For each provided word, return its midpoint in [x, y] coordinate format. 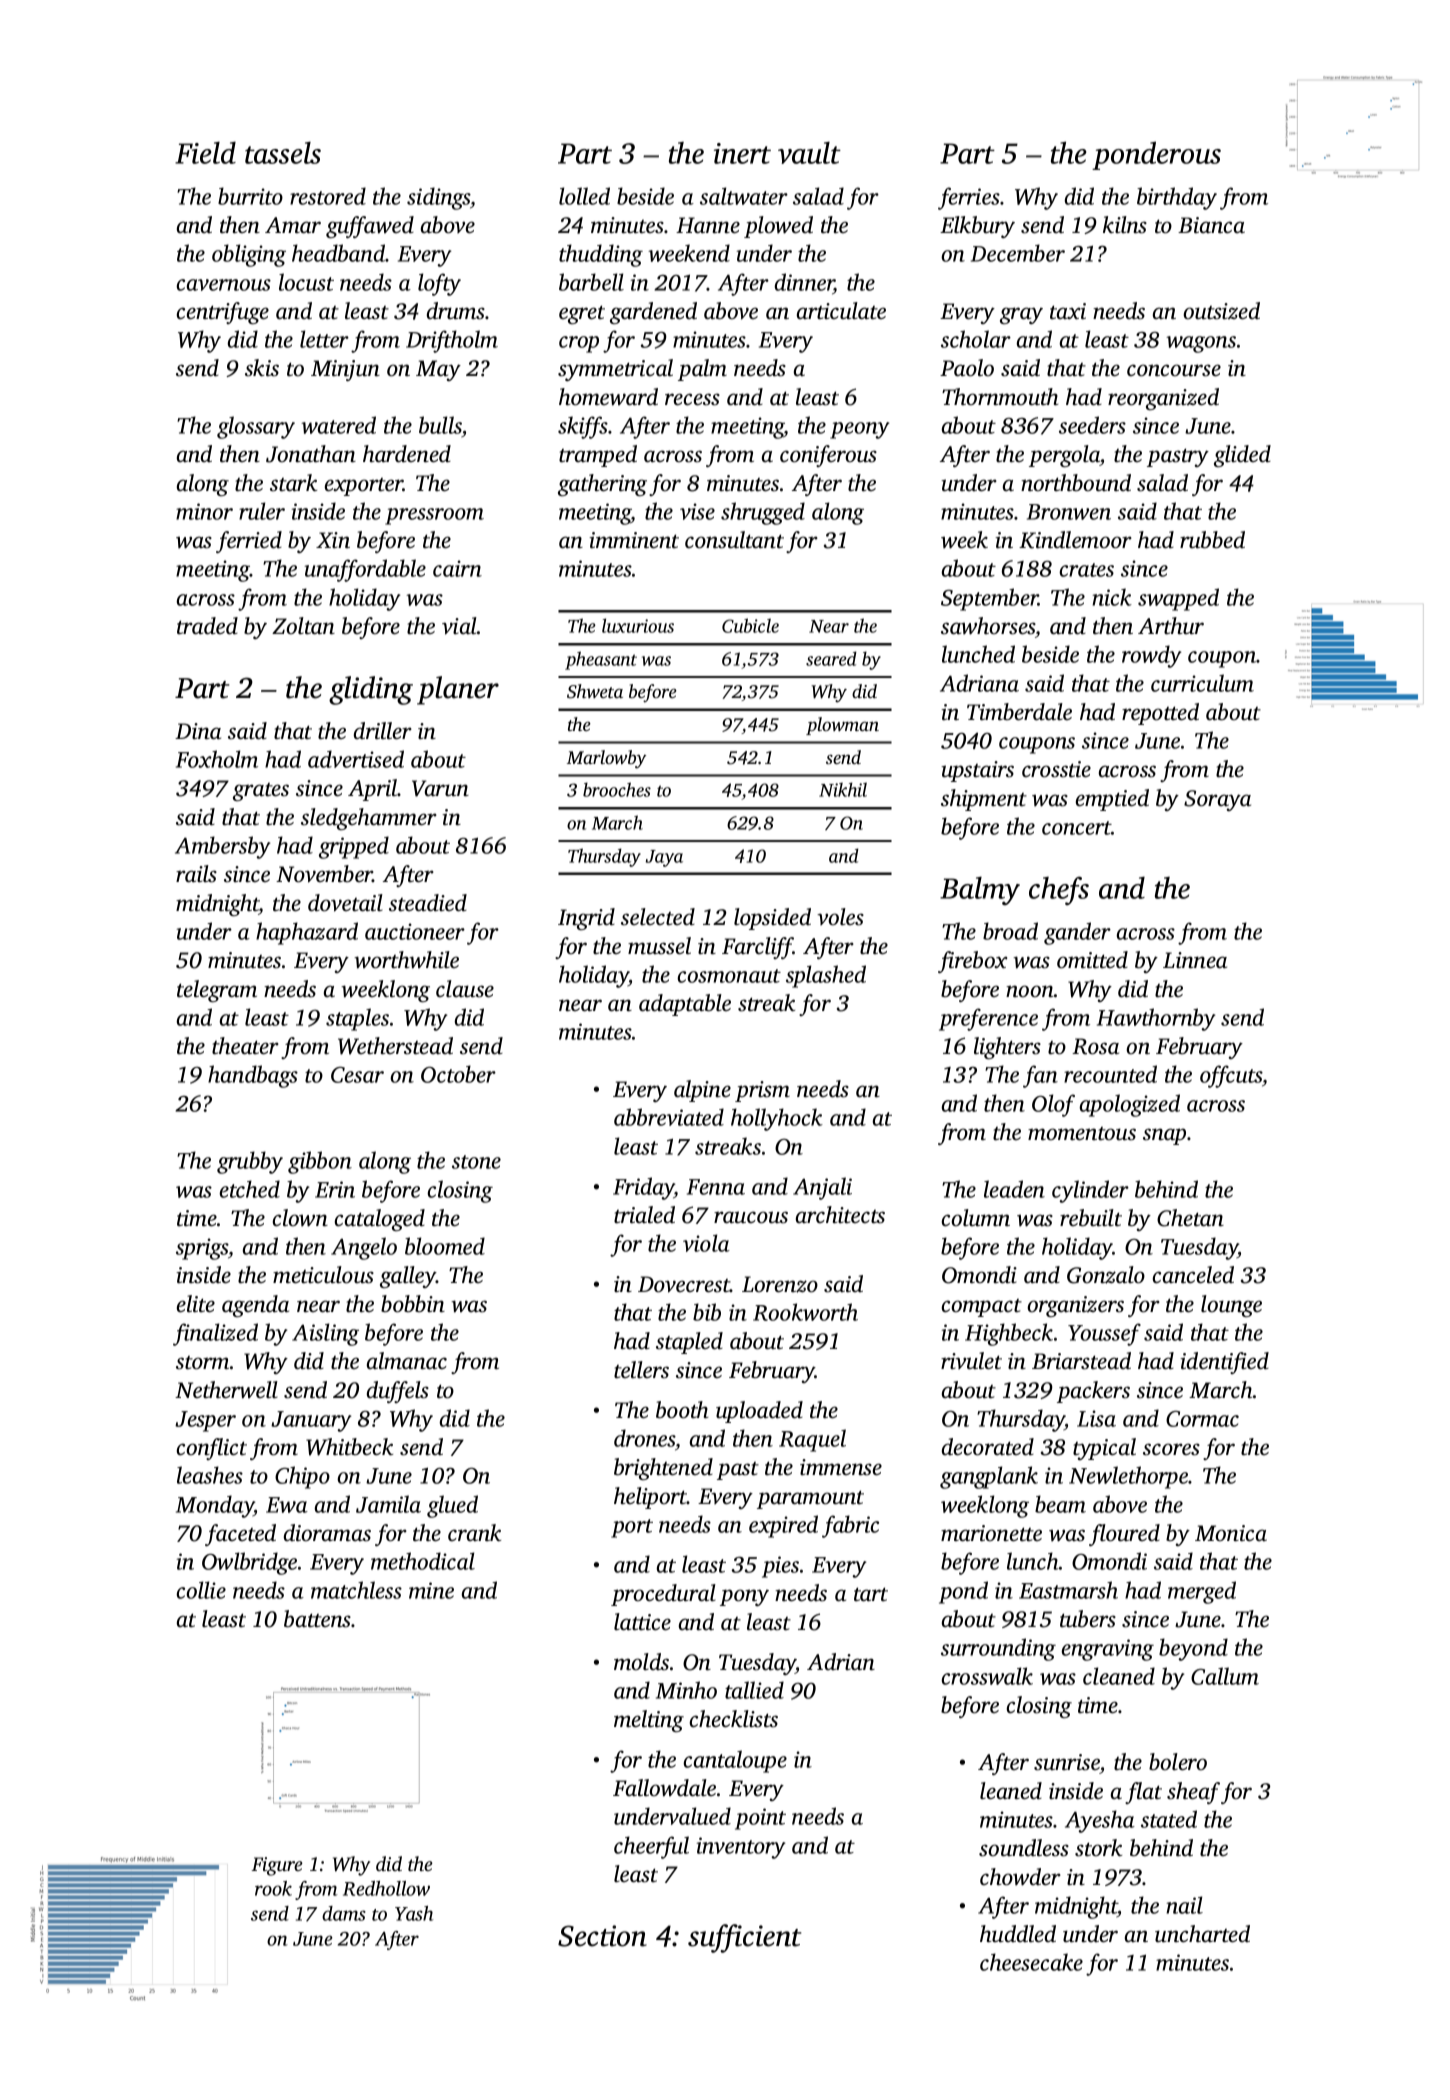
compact [982, 1308]
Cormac [1202, 1419]
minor [204, 511]
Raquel [812, 1440]
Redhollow [386, 1888]
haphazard [307, 933]
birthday [1177, 198]
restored [328, 196]
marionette [991, 1533]
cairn [457, 568]
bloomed [445, 1246]
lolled [584, 196]
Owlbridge [249, 1563]
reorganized [1163, 399]
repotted [1160, 714]
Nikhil [843, 789]
